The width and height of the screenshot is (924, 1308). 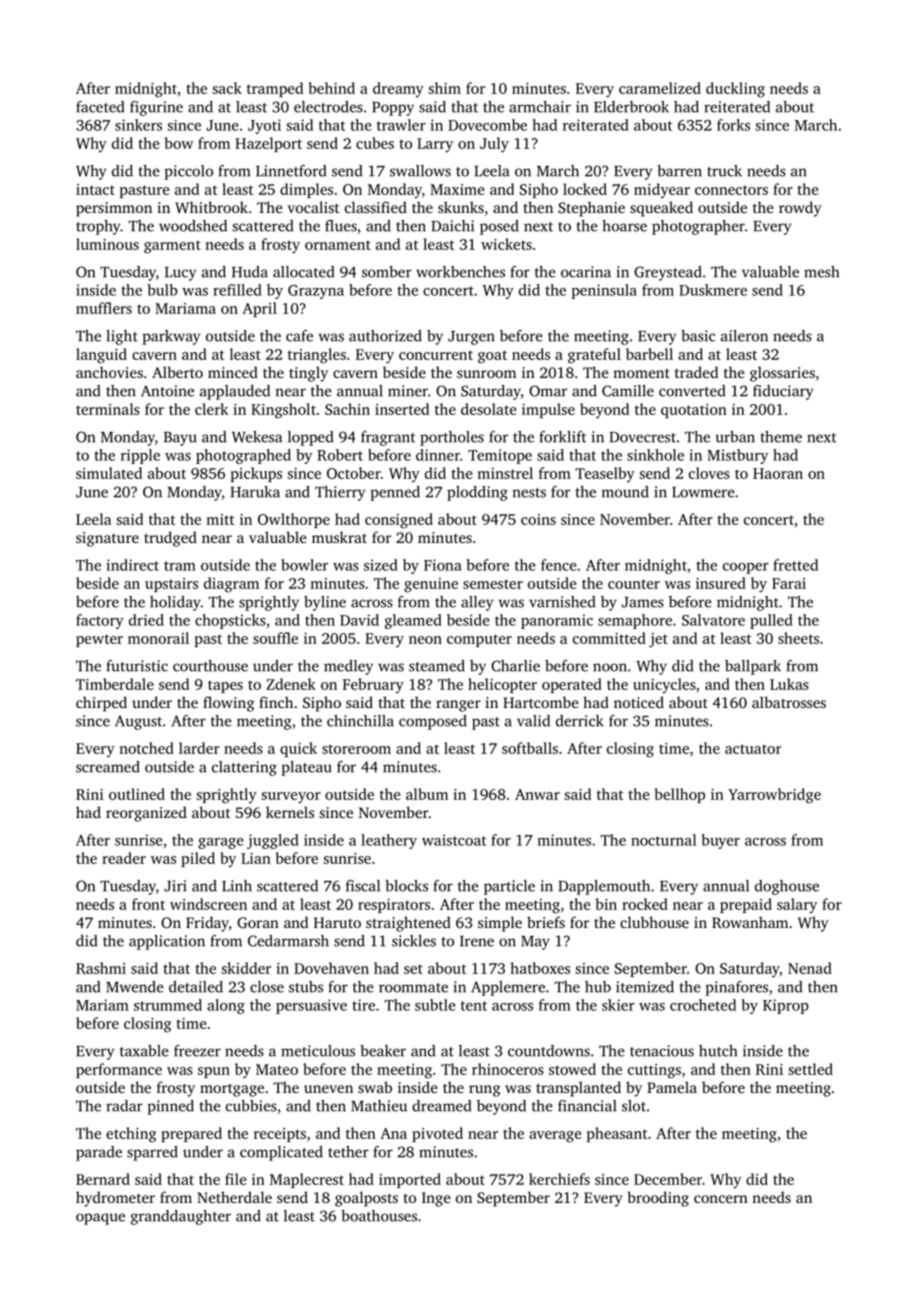 I want to click on pinafores, so click(x=736, y=988).
